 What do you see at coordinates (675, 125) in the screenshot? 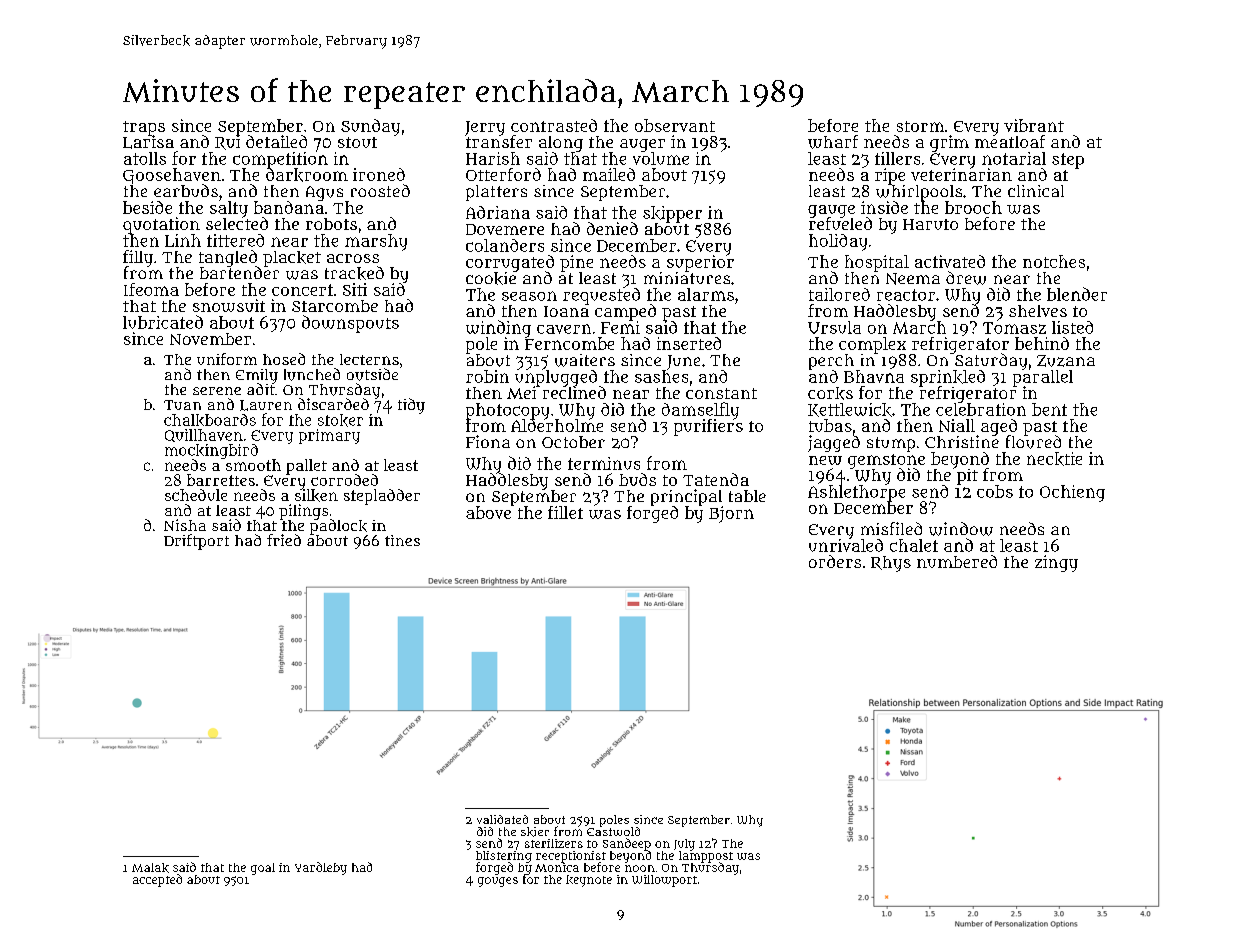
I see `observant` at bounding box center [675, 125].
